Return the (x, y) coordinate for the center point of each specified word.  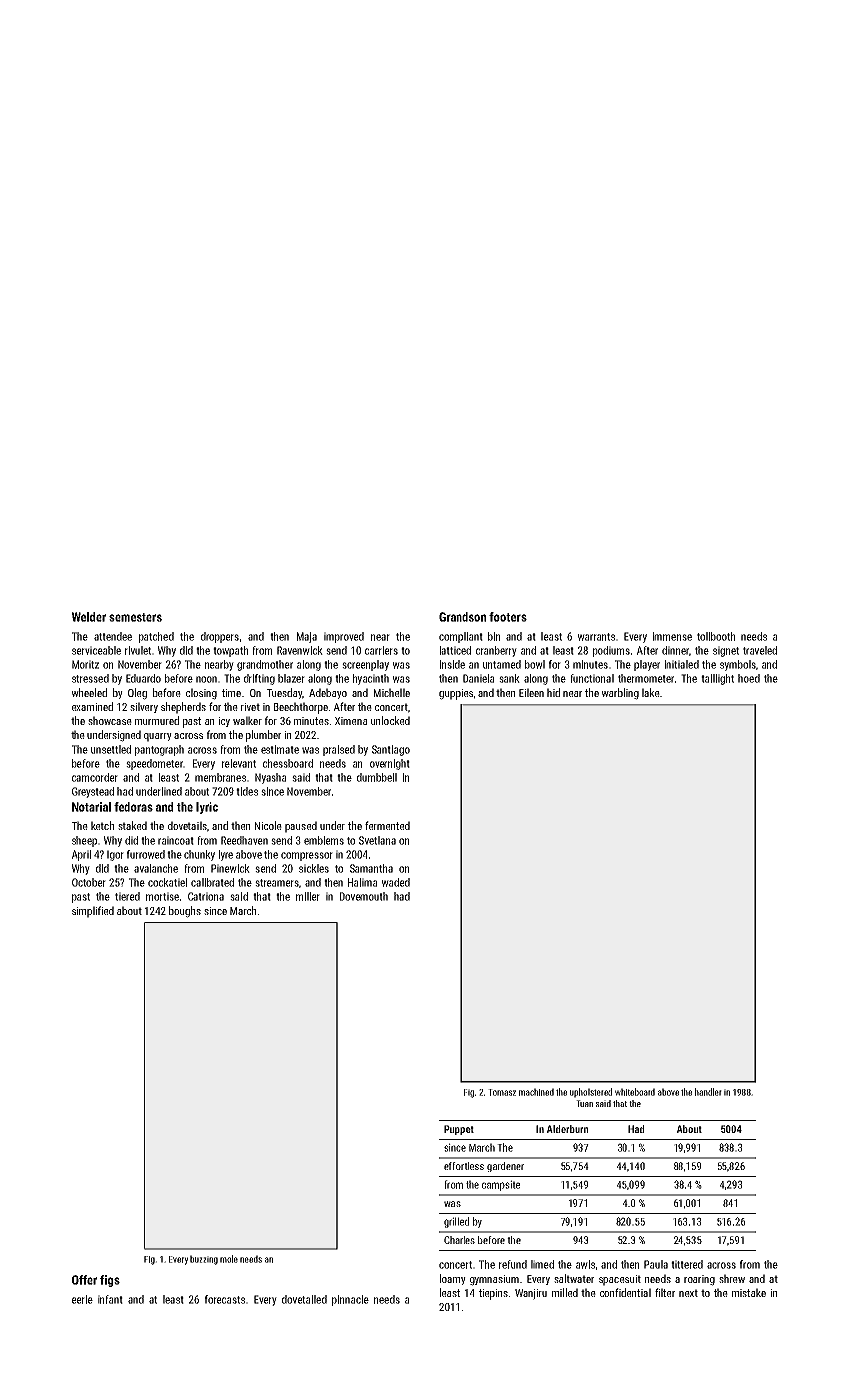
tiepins (493, 1294)
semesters (135, 617)
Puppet (459, 1130)
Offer (84, 1280)
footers (508, 617)
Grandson (462, 617)
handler (708, 1092)
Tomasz (502, 1092)
